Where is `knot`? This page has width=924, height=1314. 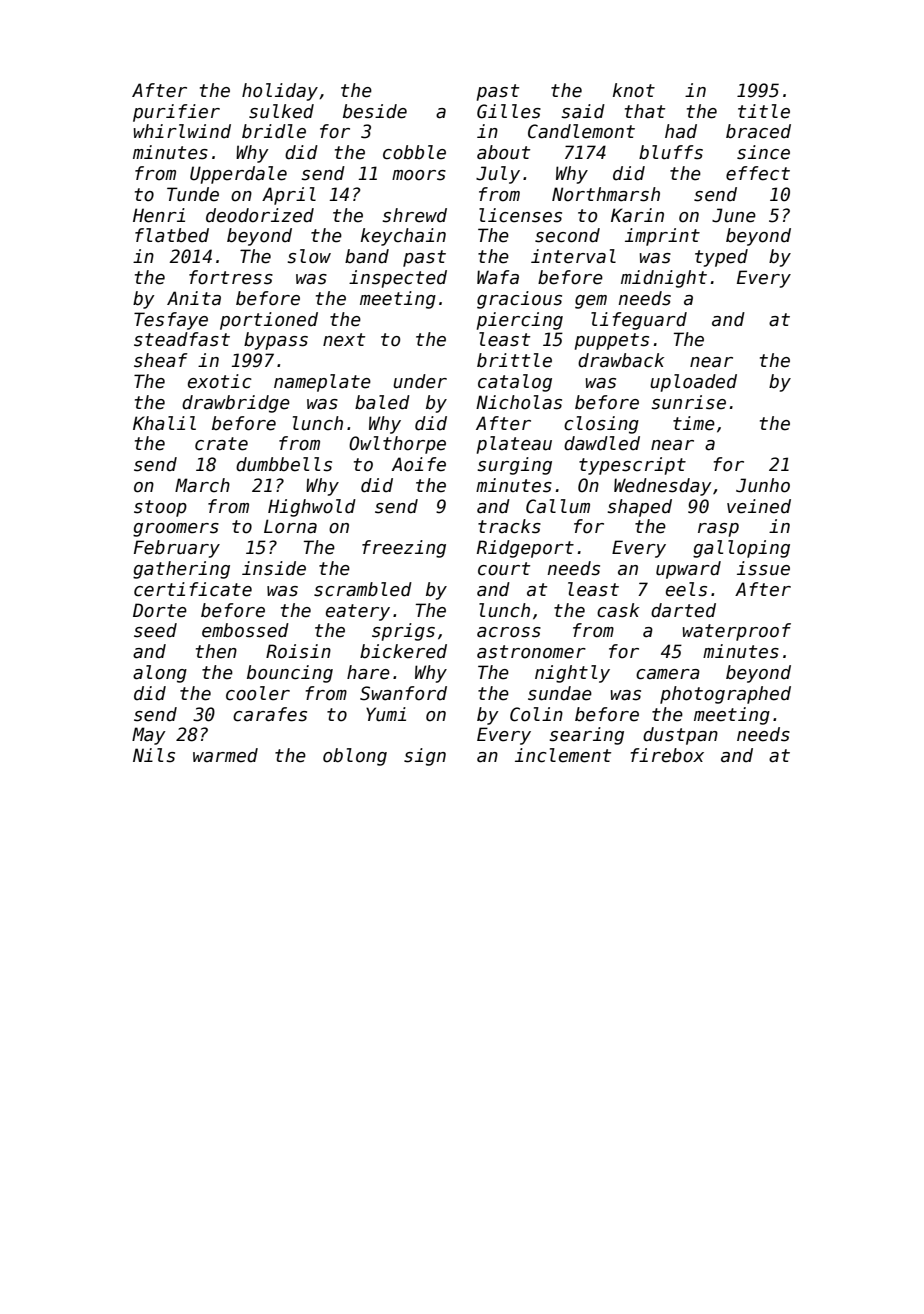 knot is located at coordinates (634, 90).
